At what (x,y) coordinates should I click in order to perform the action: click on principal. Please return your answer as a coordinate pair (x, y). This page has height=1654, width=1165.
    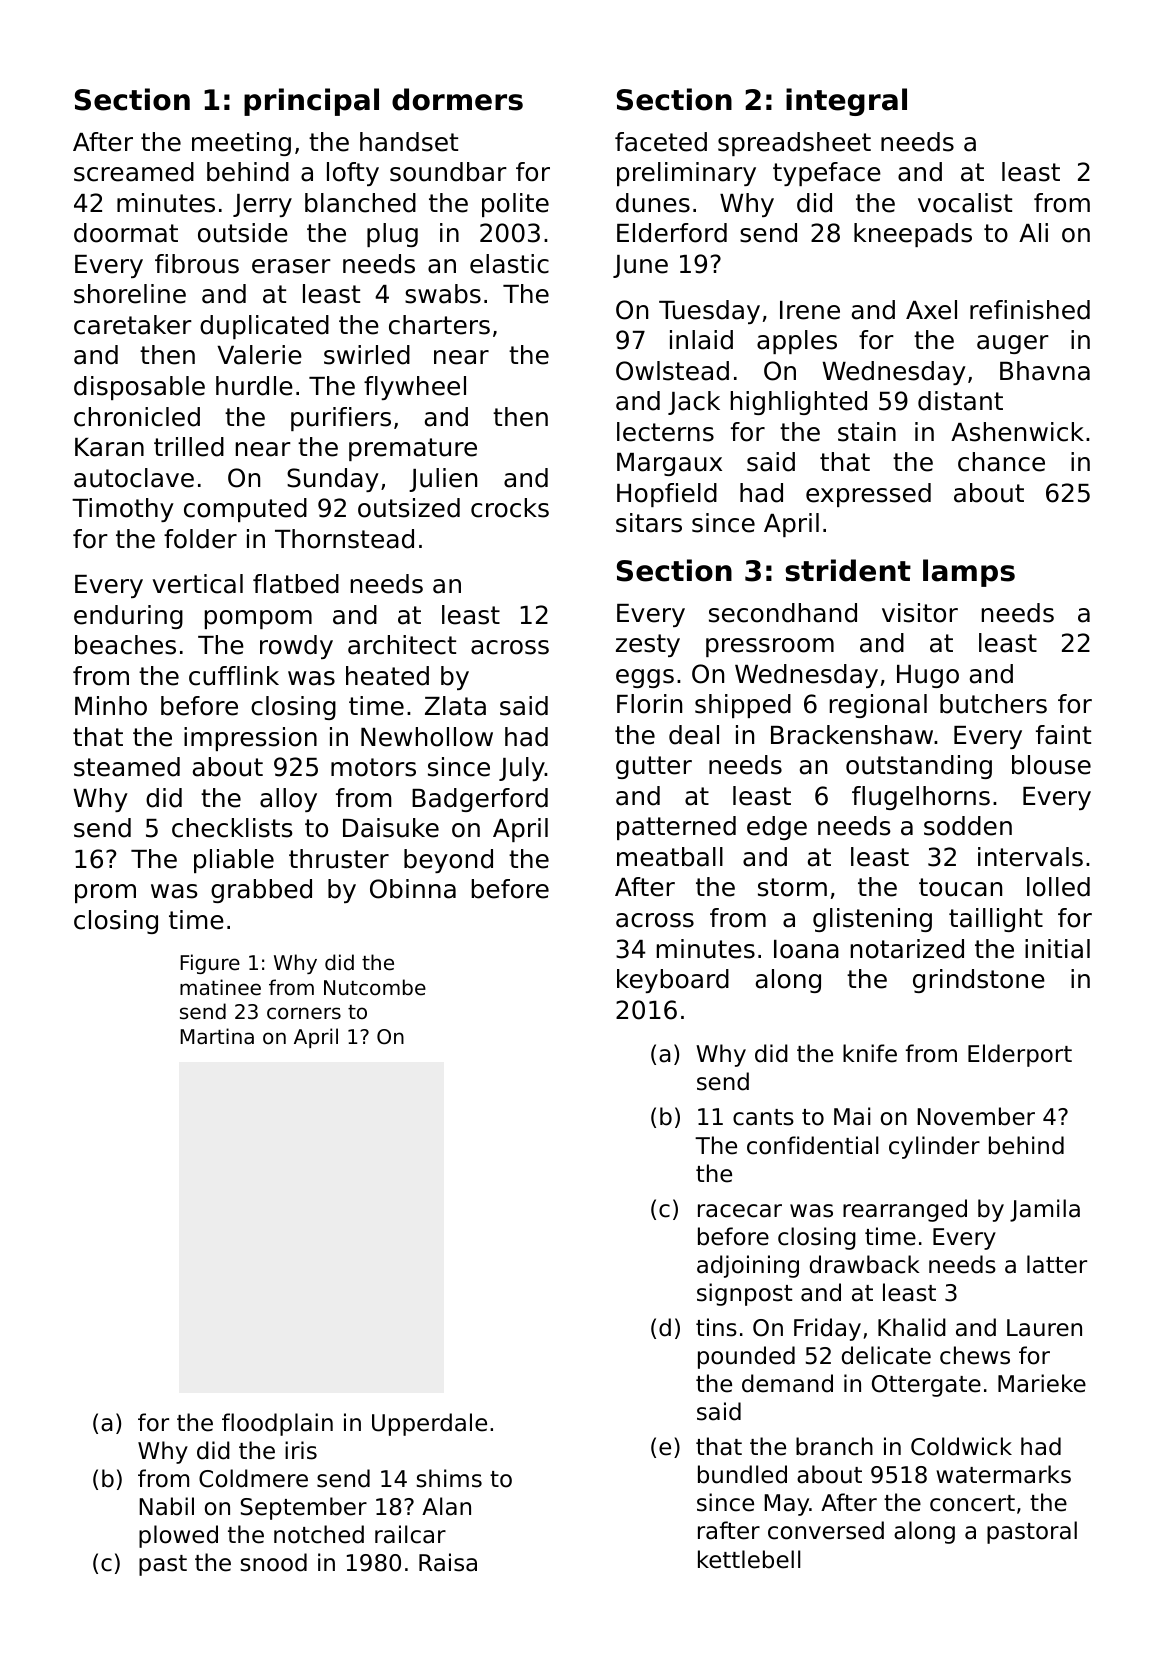
    Looking at the image, I should click on (311, 102).
